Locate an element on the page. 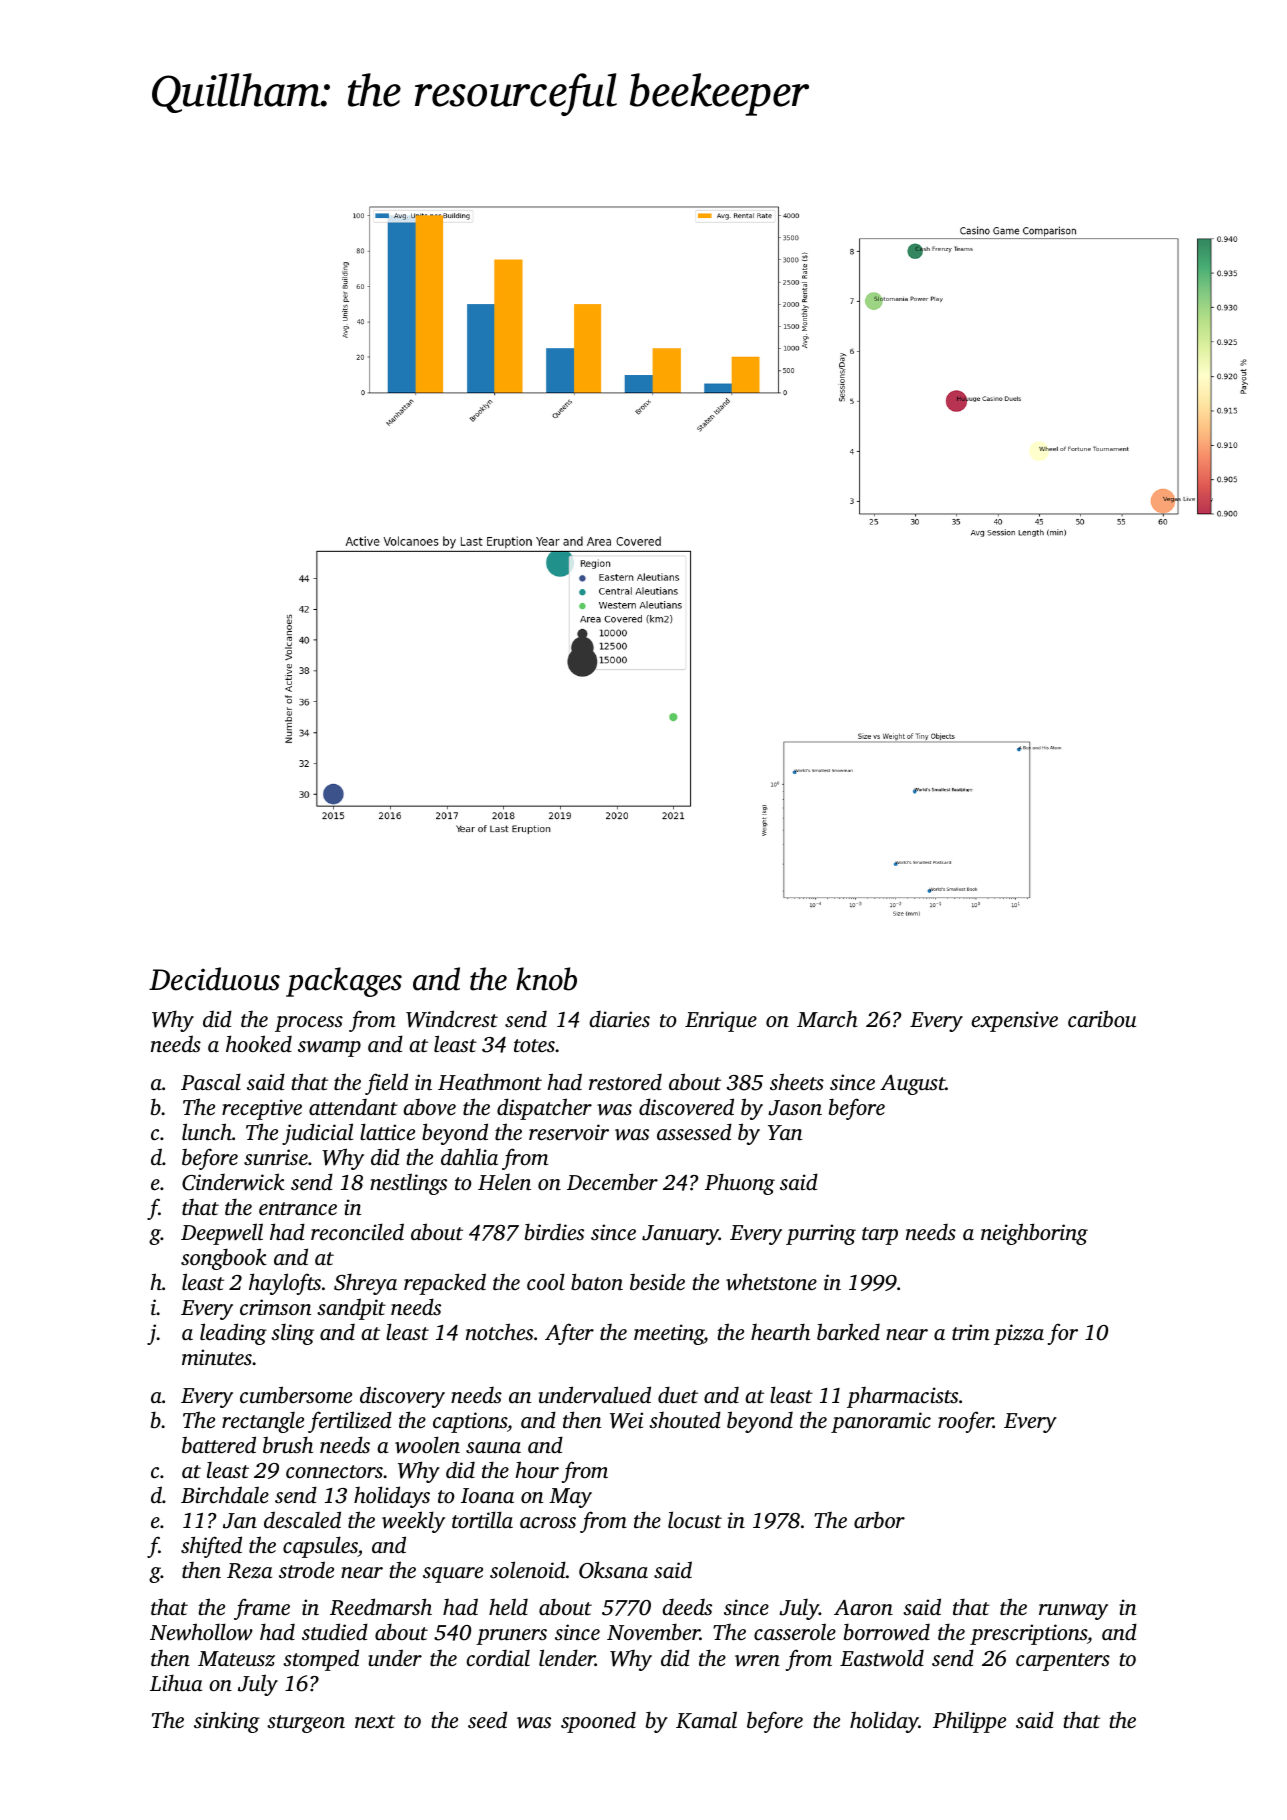 The width and height of the document is (1287, 1820). capsules is located at coordinates (320, 1547).
